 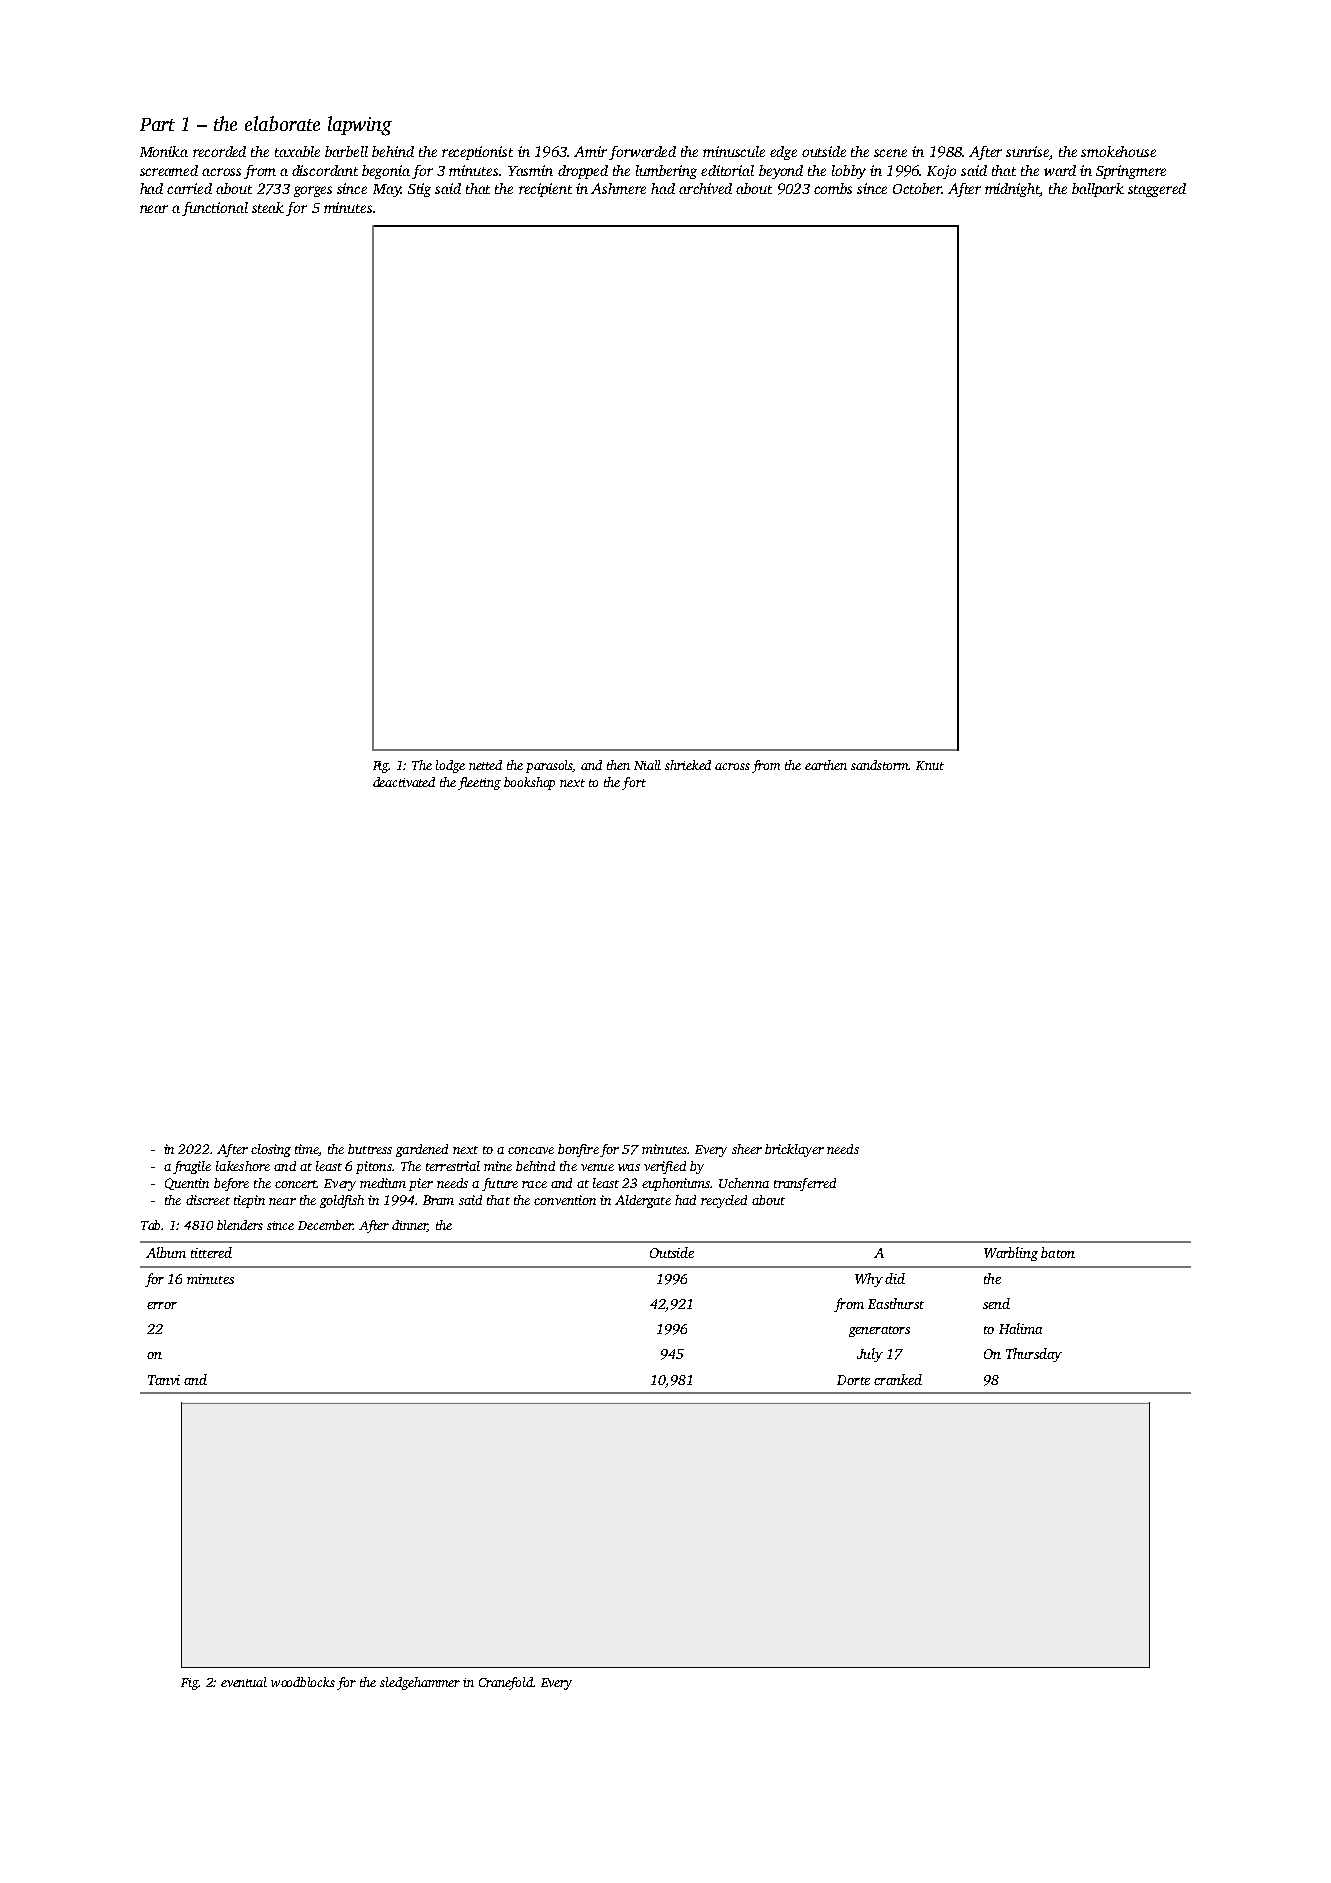 I want to click on fragile, so click(x=192, y=1167).
